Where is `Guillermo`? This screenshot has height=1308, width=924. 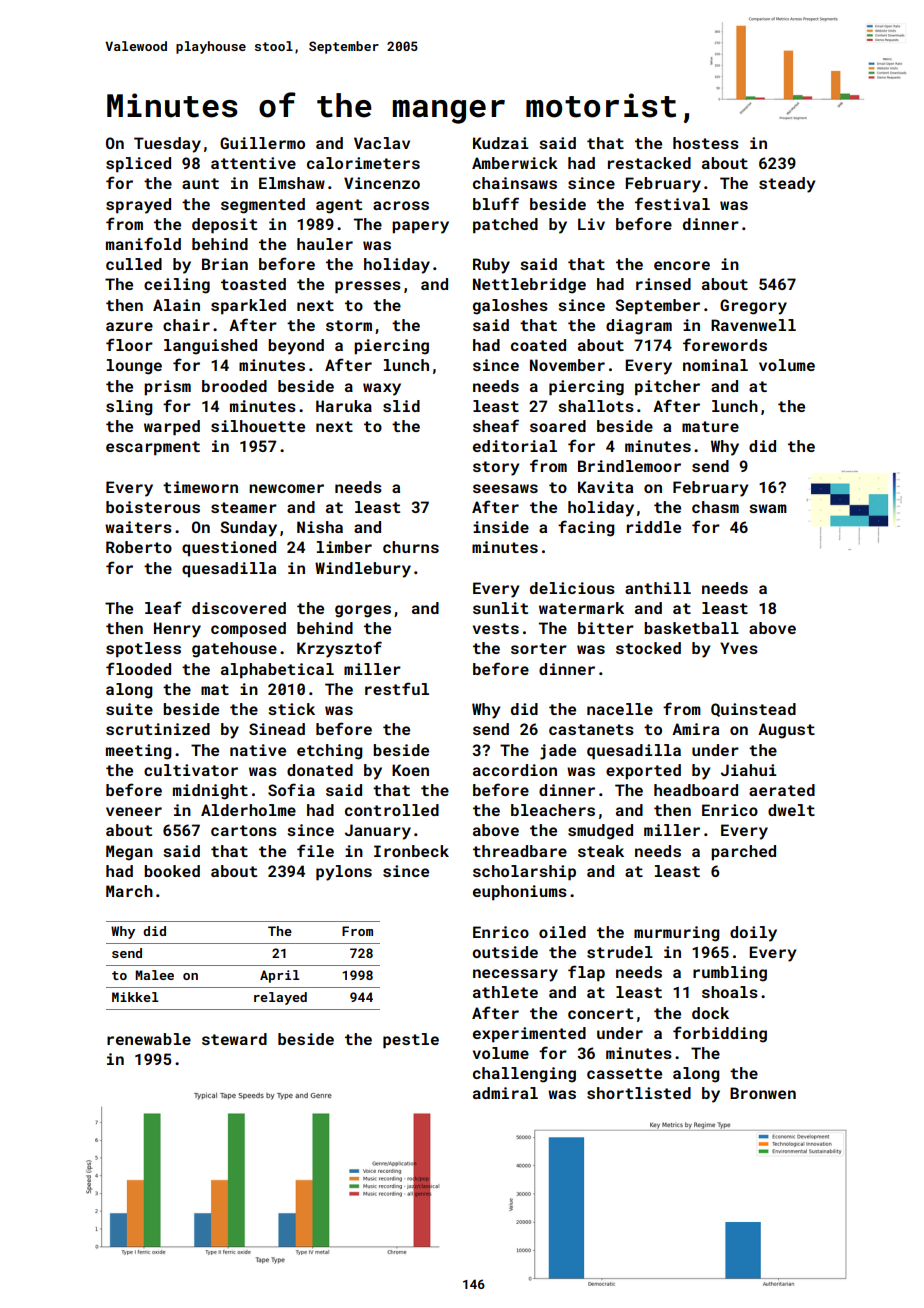 Guillermo is located at coordinates (262, 143).
